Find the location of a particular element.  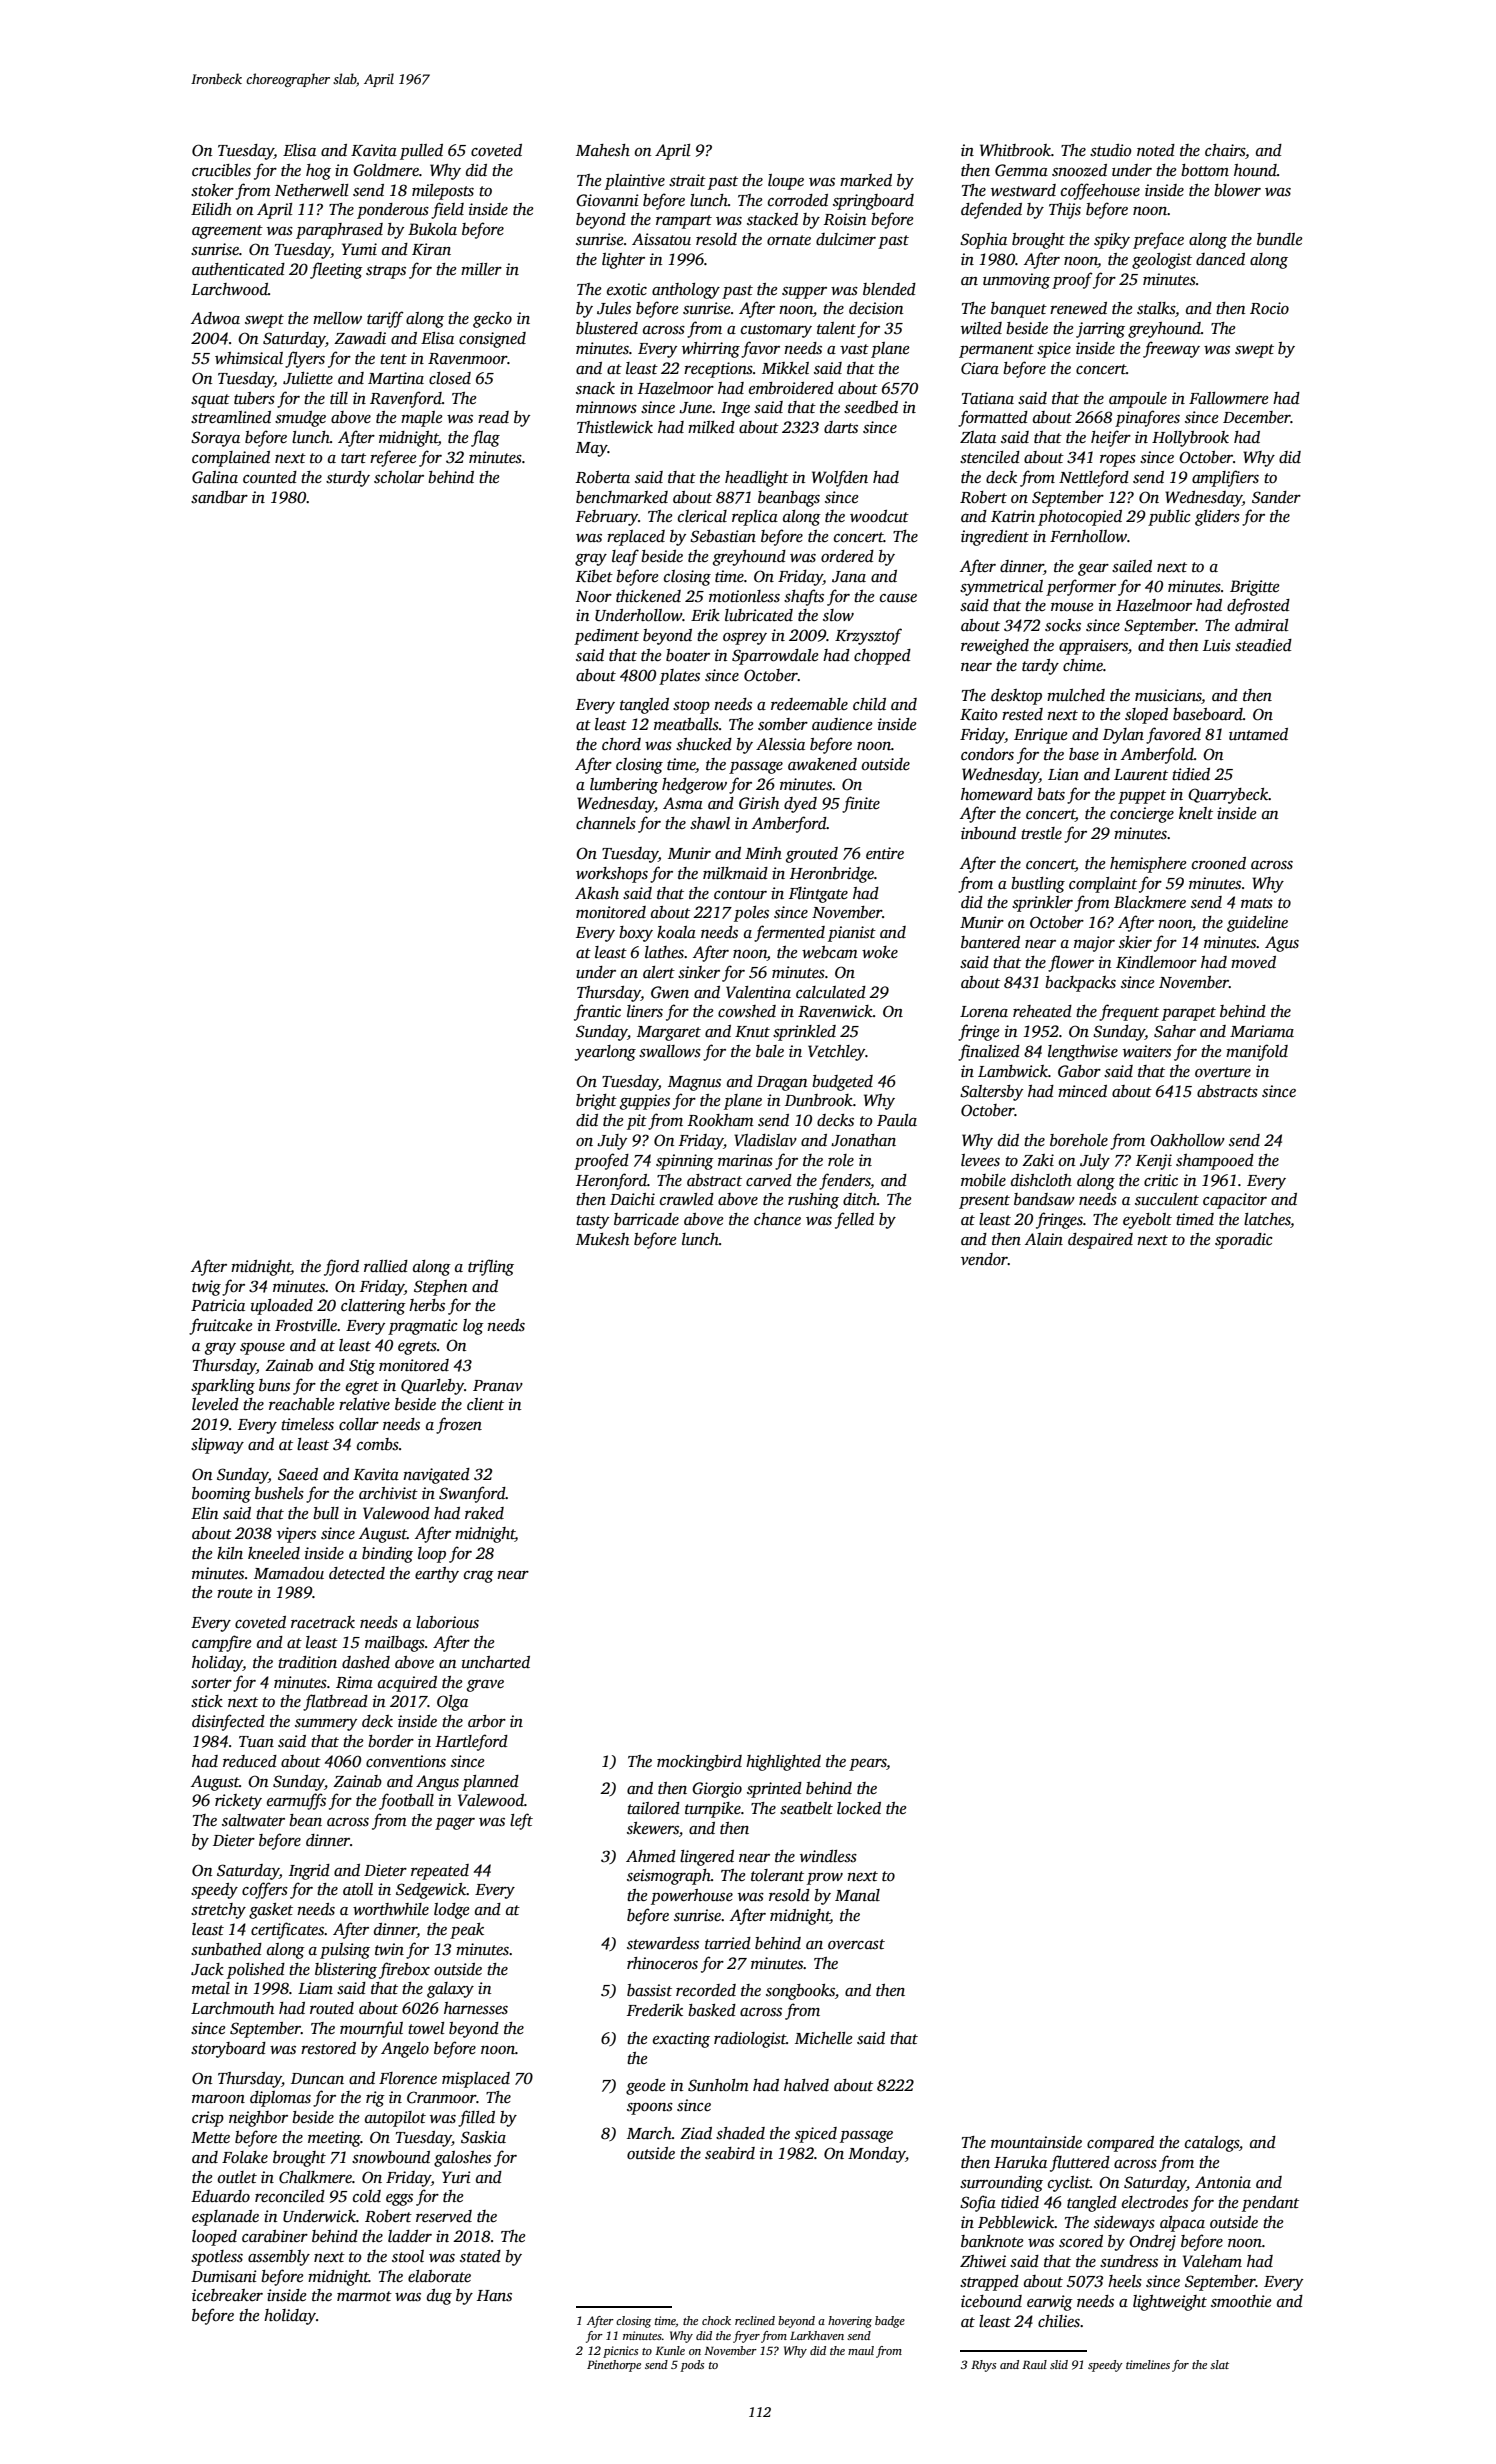

pears is located at coordinates (868, 1765).
